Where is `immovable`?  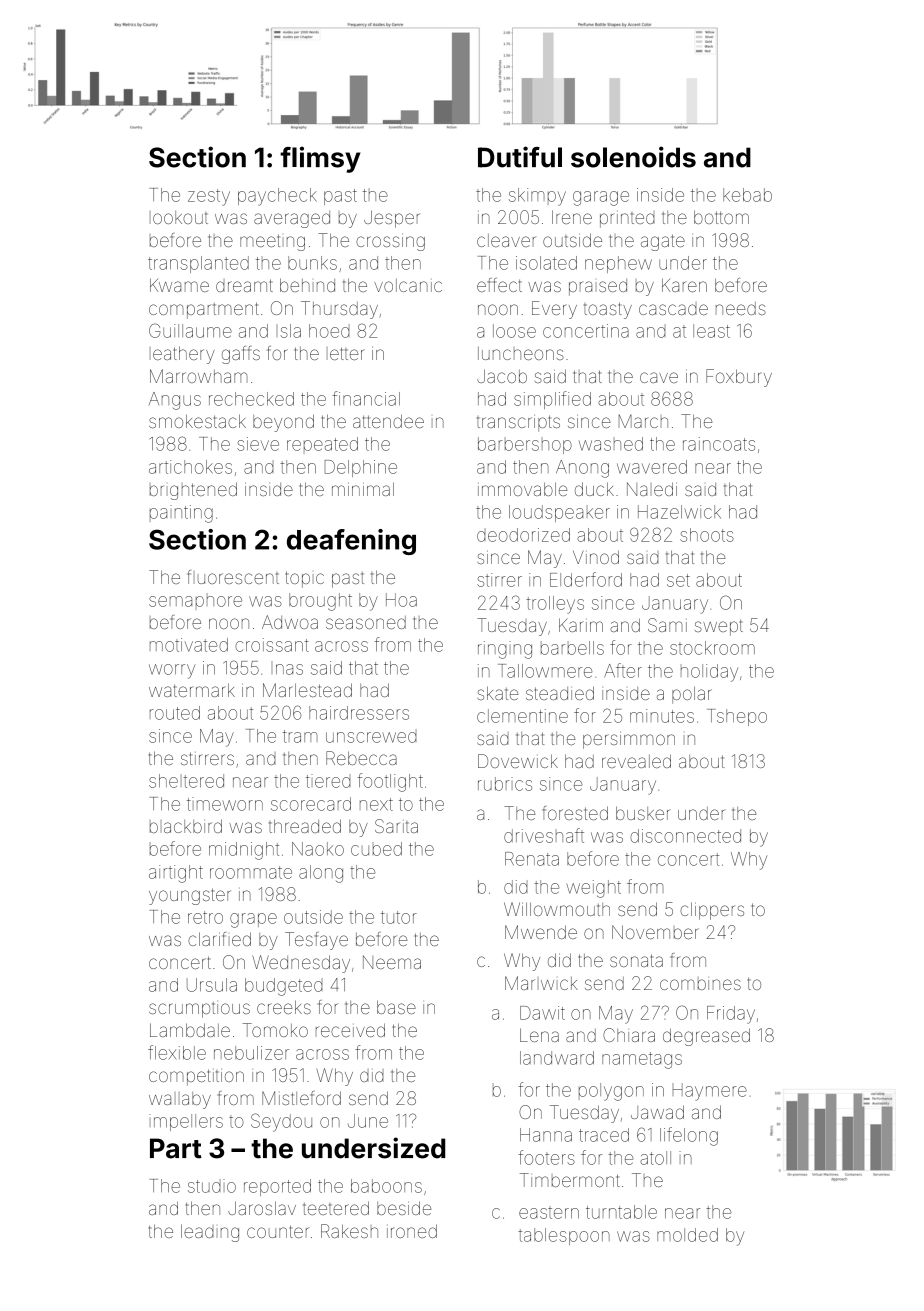 immovable is located at coordinates (522, 489).
